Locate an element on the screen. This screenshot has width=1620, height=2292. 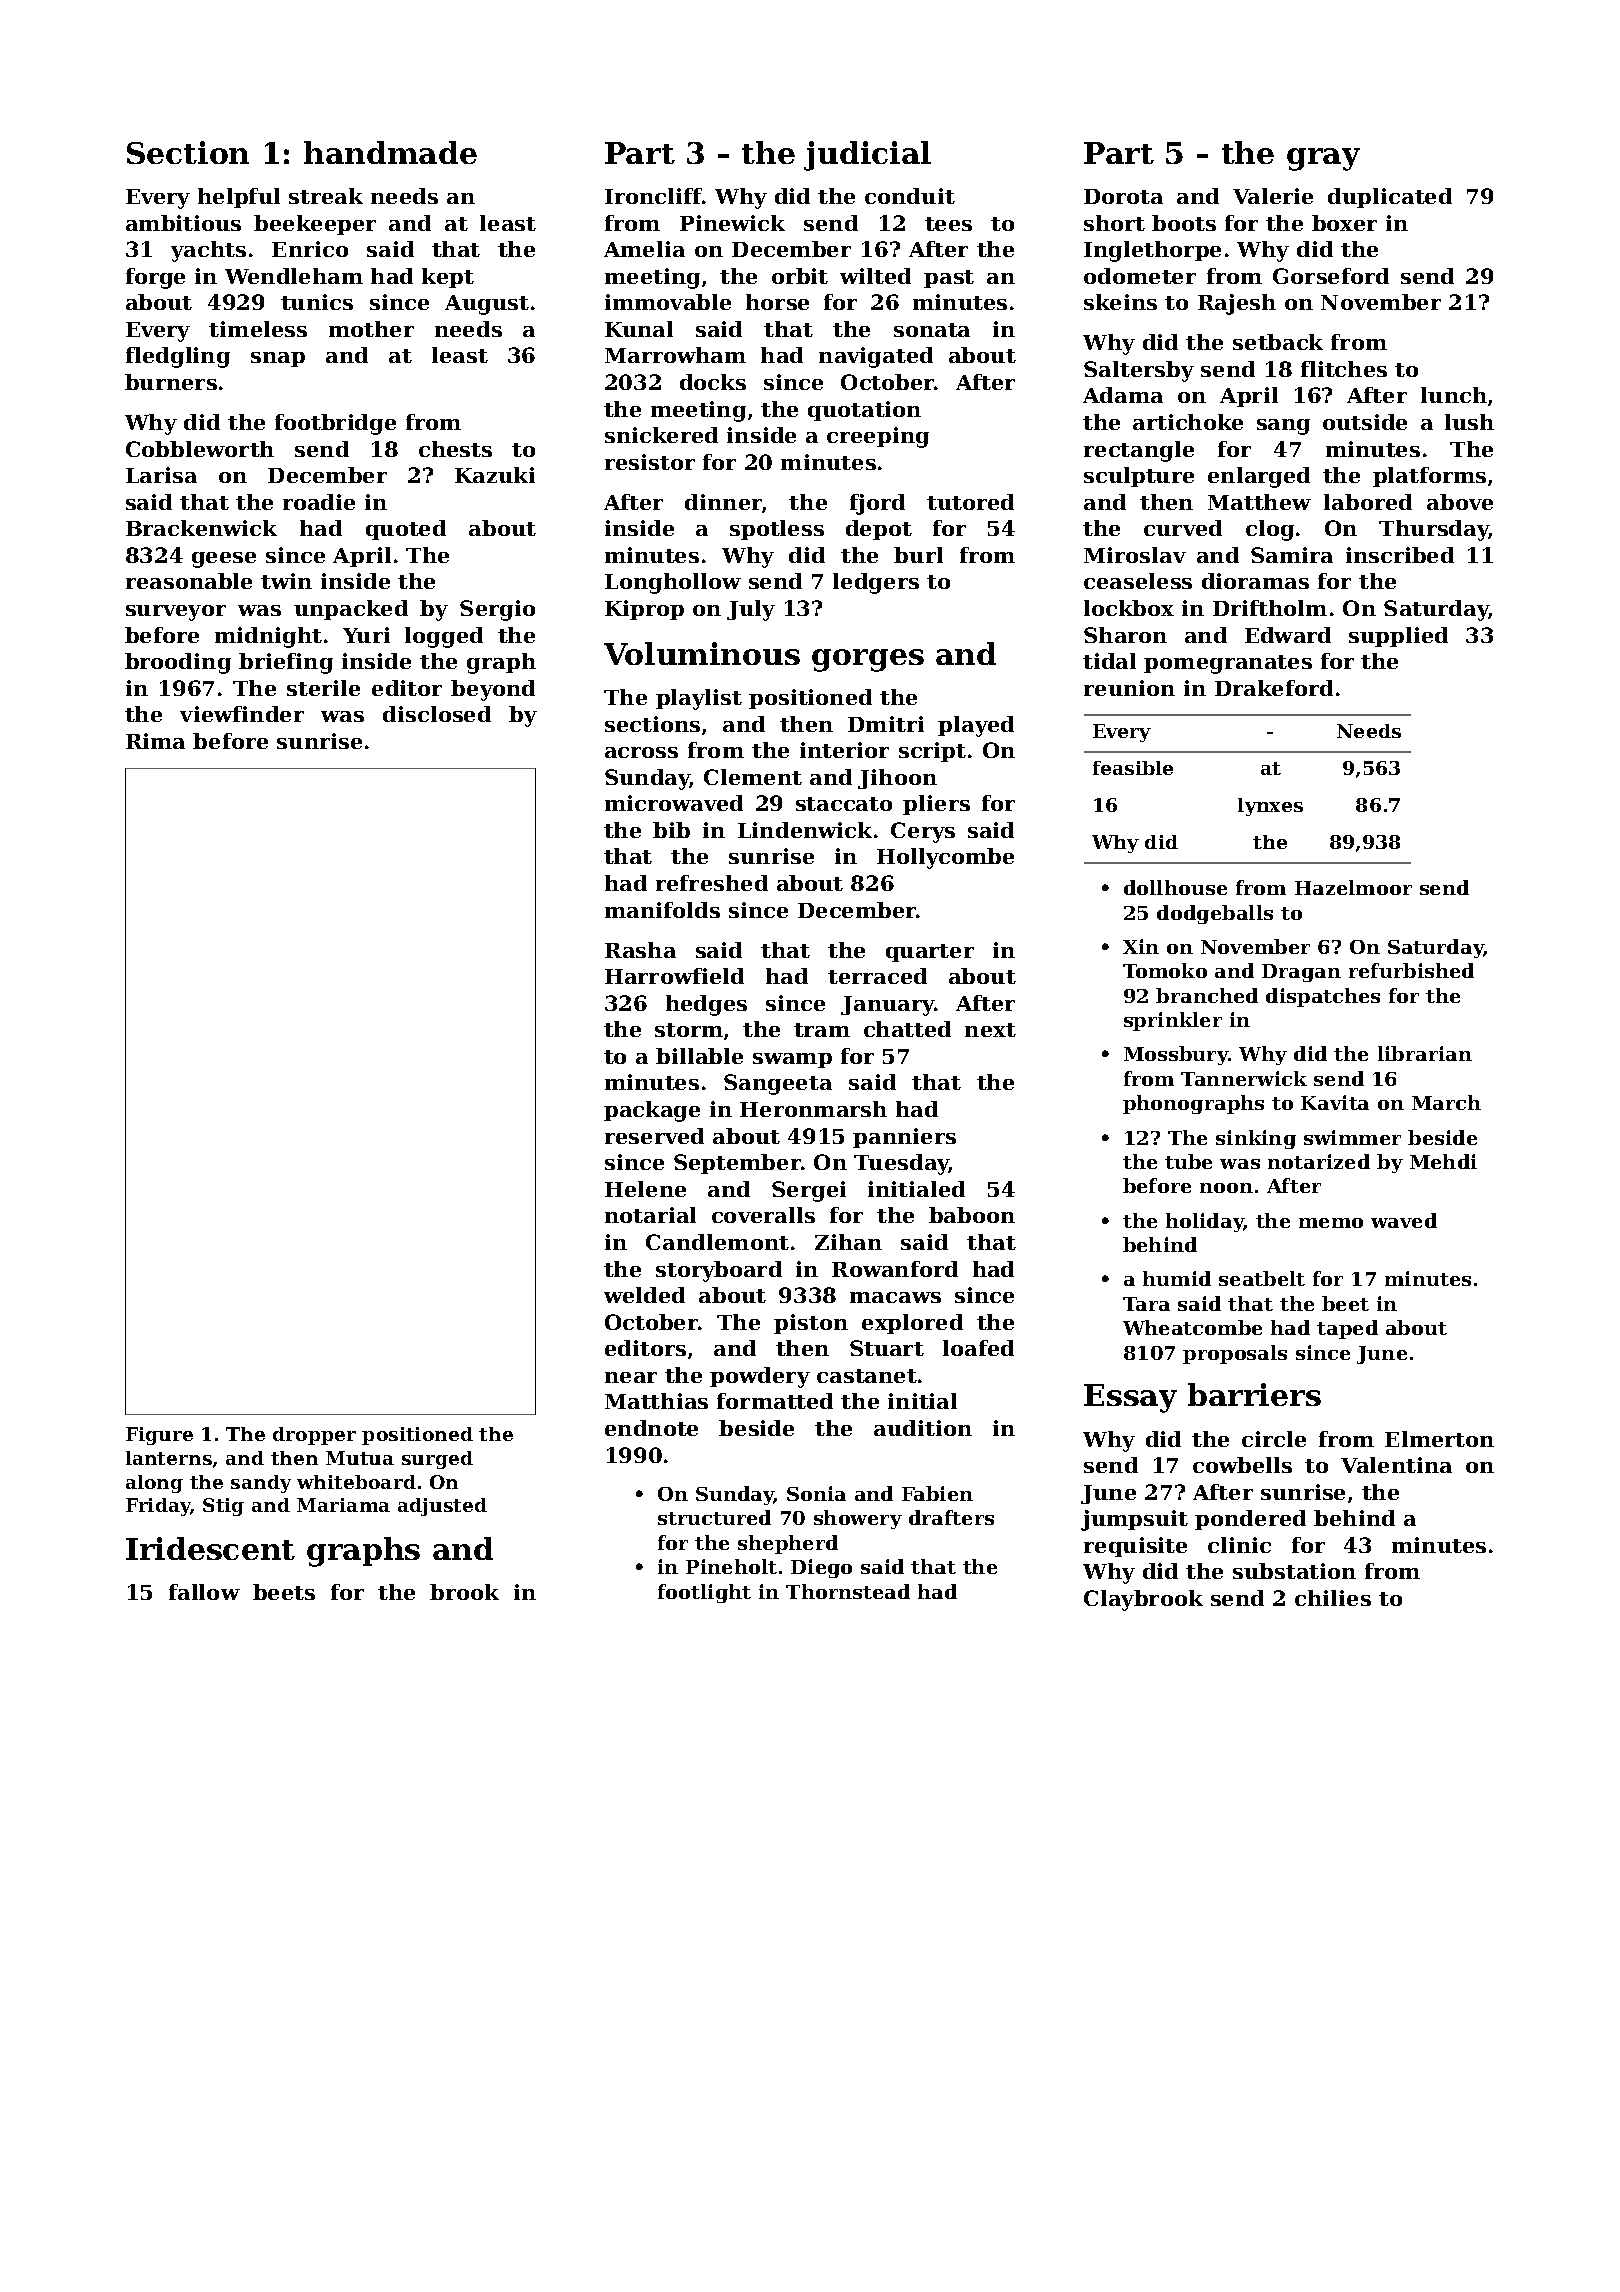
sprinkler is located at coordinates (1173, 1021).
